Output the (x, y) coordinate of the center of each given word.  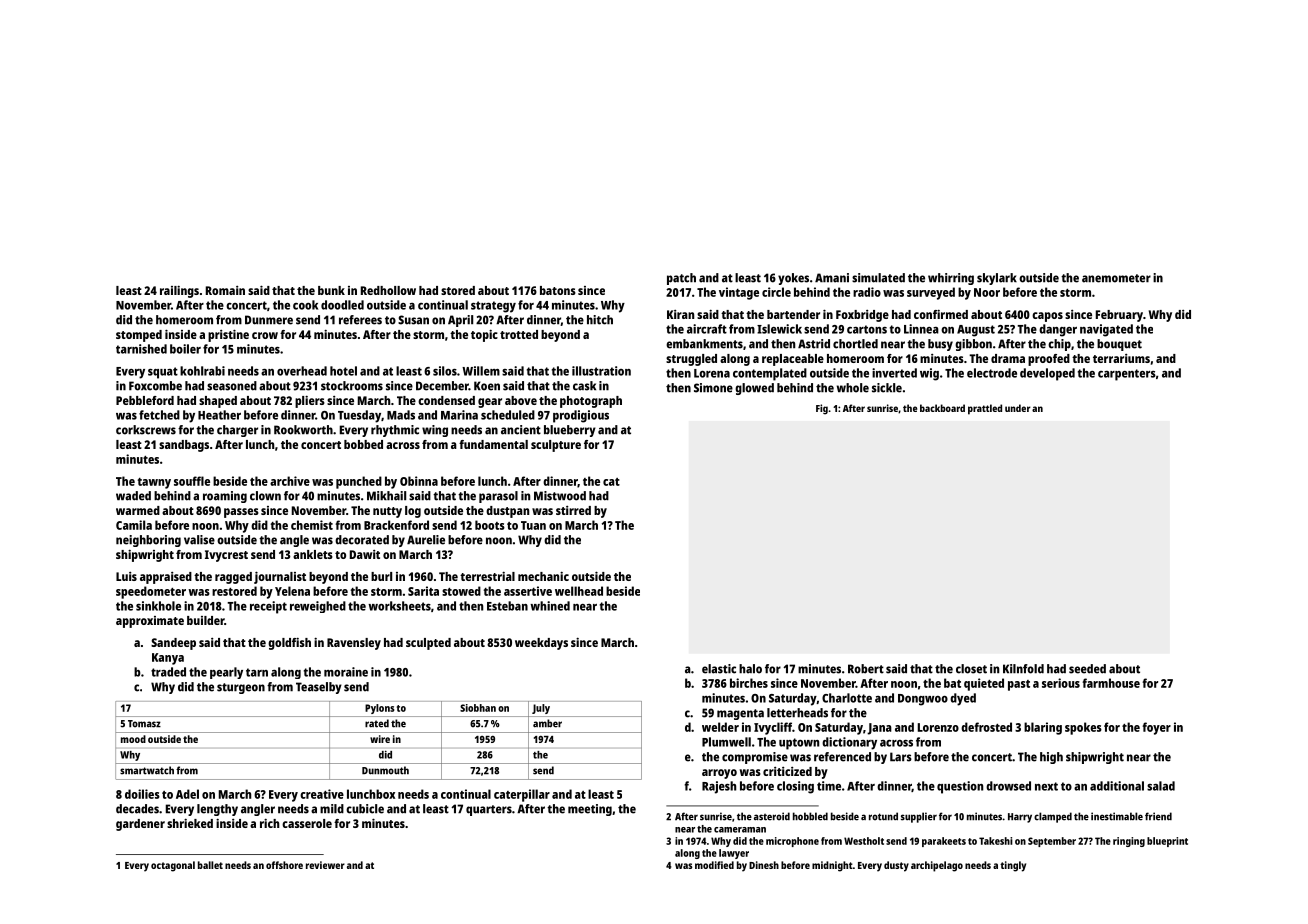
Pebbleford (145, 400)
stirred (573, 510)
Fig (822, 409)
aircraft (707, 329)
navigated (1106, 330)
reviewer (325, 865)
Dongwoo (923, 700)
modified (714, 865)
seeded (1087, 669)
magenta (740, 714)
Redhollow (388, 290)
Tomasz (144, 724)
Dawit (365, 554)
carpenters (1127, 375)
